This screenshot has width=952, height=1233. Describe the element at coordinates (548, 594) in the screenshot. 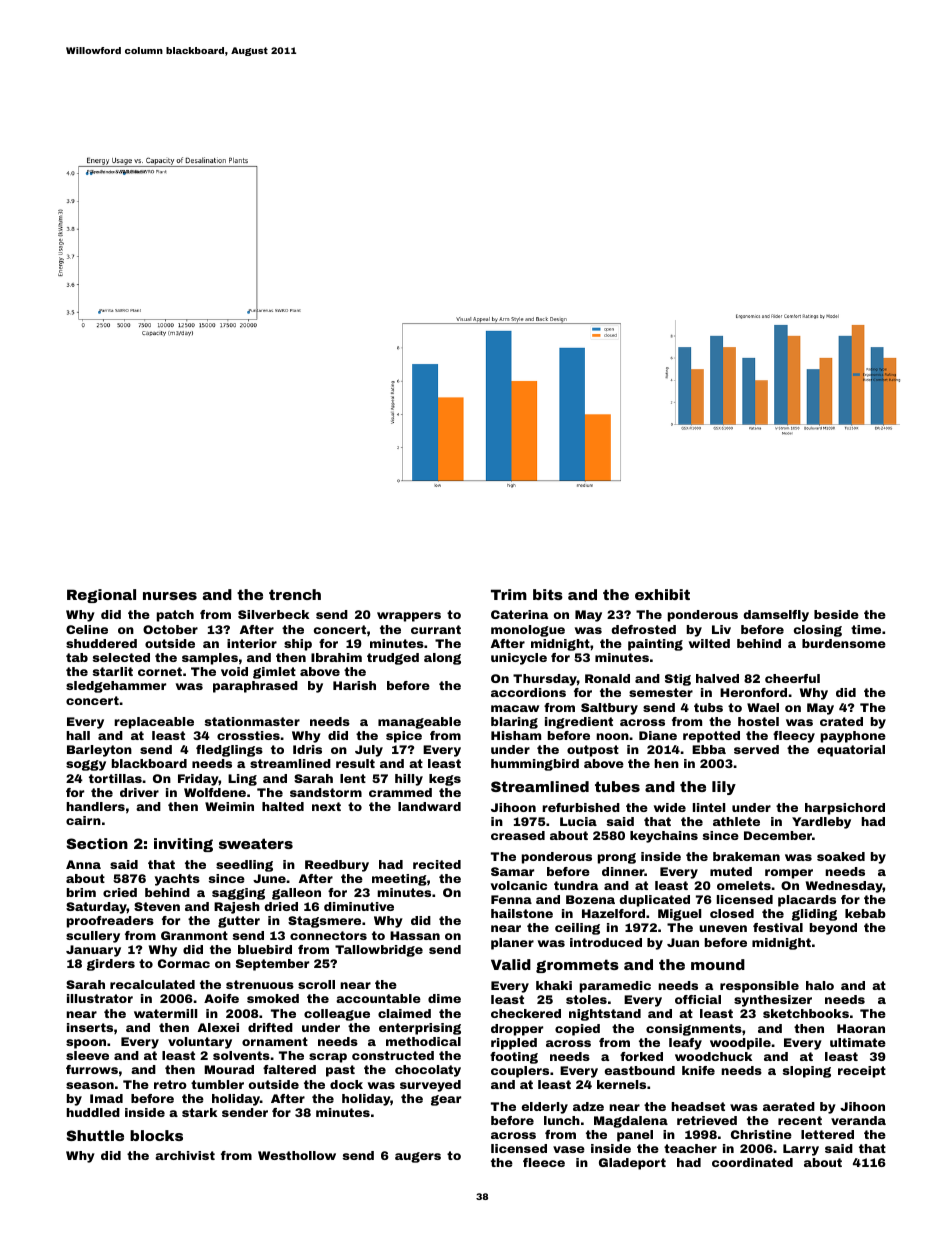

I see `bits` at that location.
